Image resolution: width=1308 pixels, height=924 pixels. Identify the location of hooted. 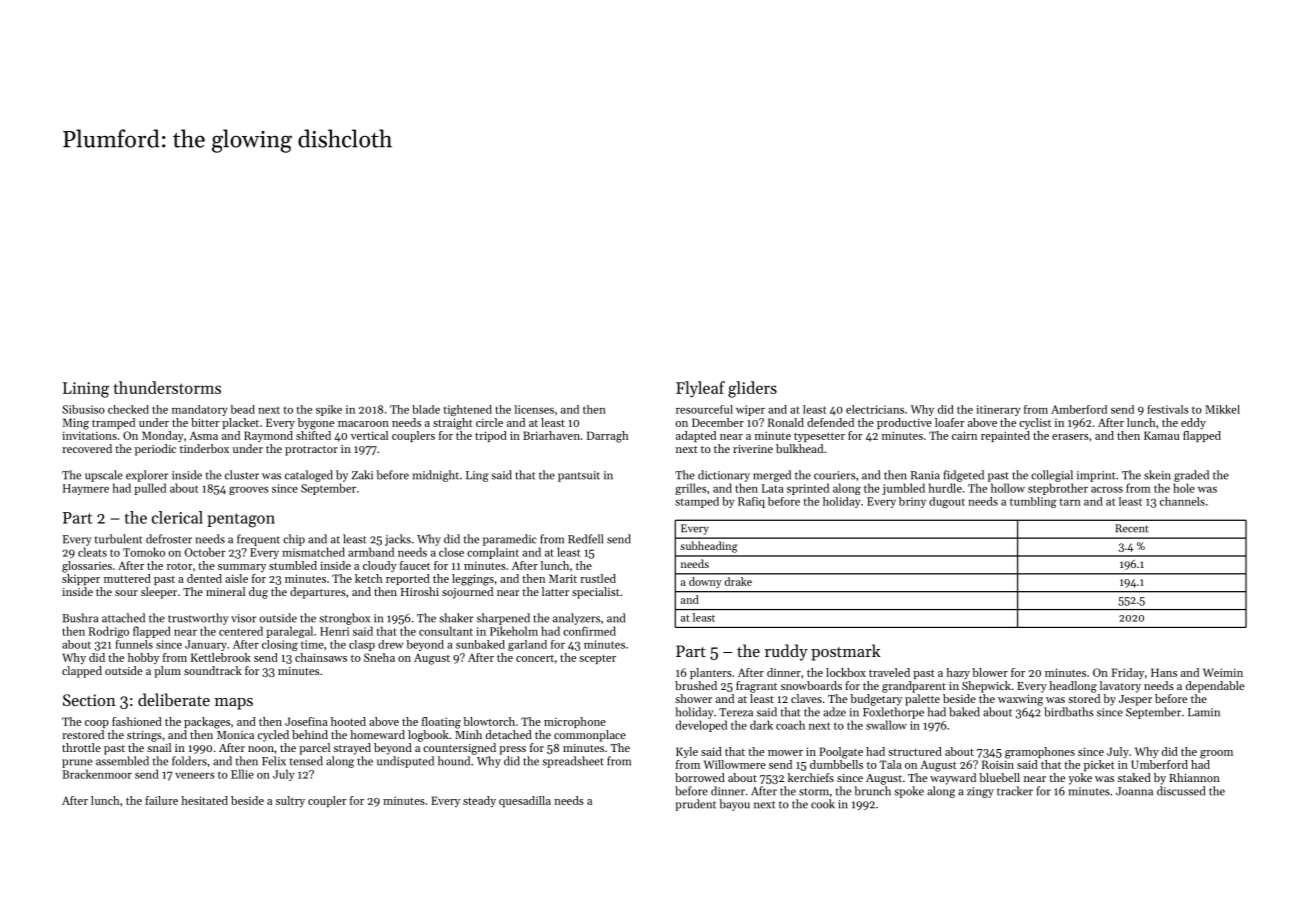
(348, 721).
